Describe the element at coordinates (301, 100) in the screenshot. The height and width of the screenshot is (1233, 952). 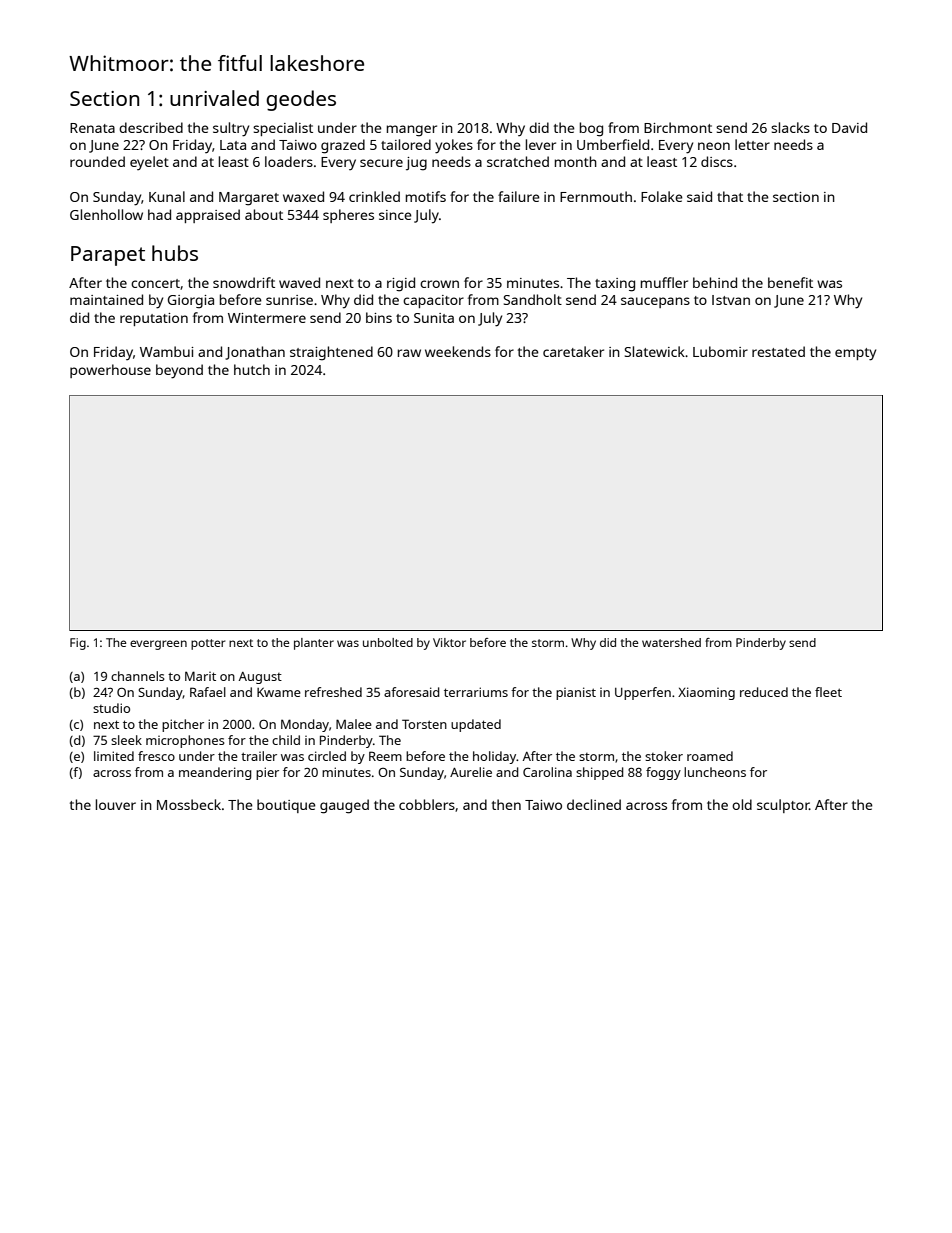
I see `geodes` at that location.
